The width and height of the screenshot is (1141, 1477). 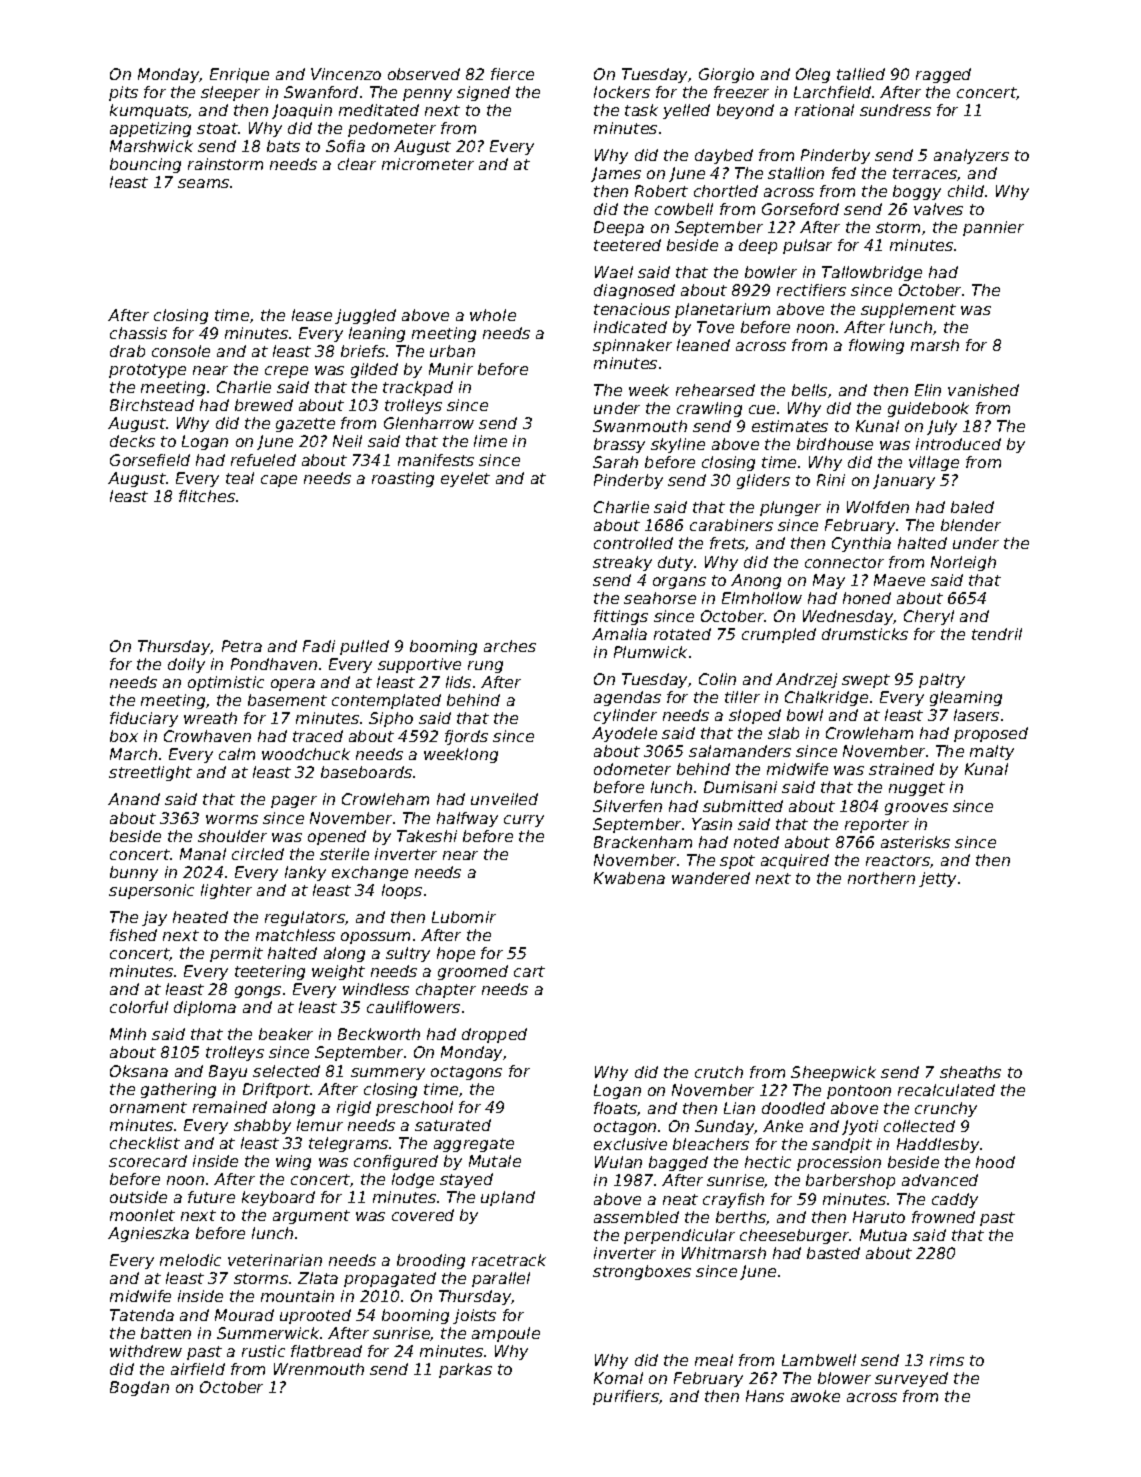 What do you see at coordinates (512, 74) in the screenshot?
I see `fierce` at bounding box center [512, 74].
